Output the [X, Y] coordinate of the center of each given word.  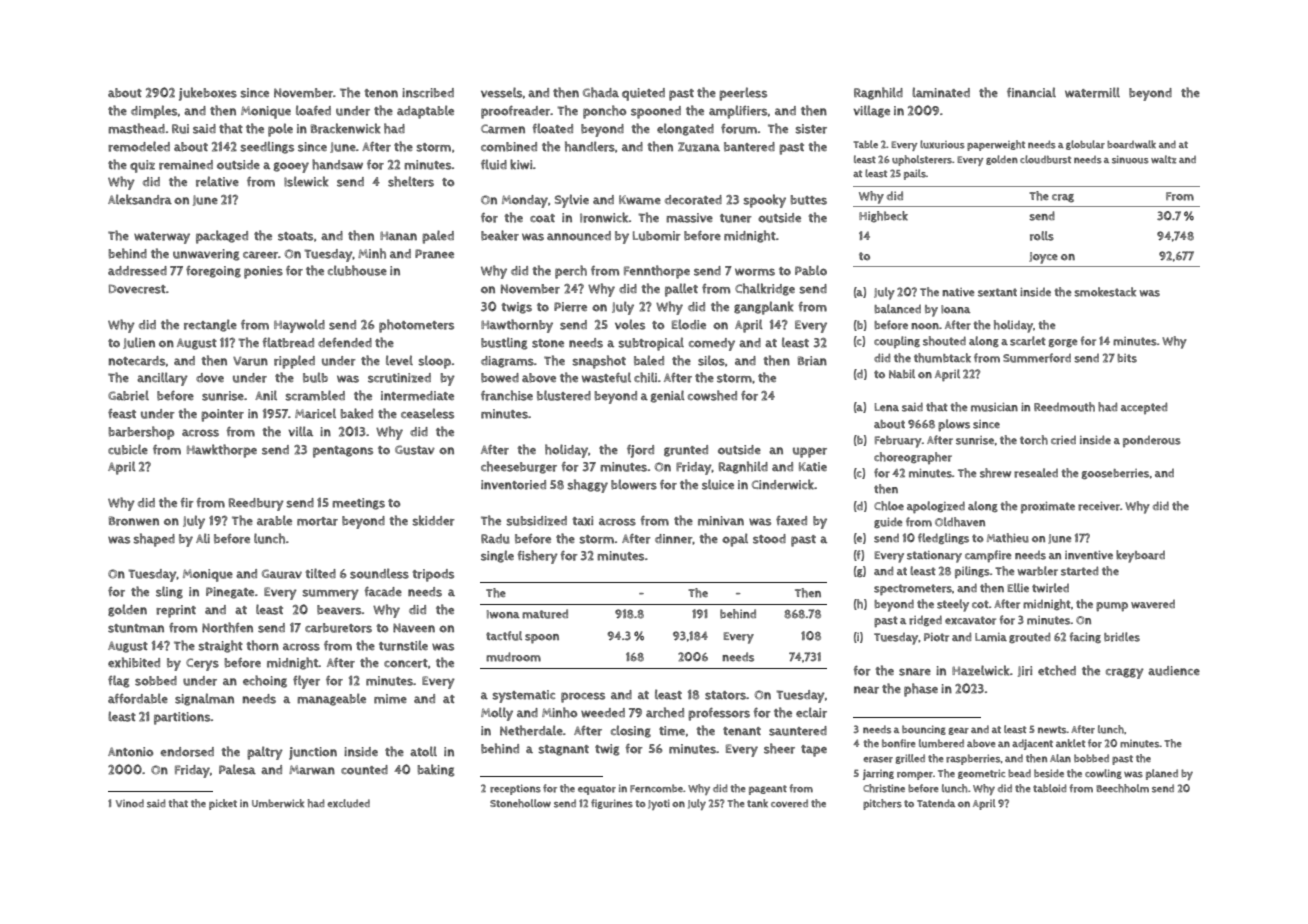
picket [223, 804]
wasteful [606, 377]
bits [1127, 358]
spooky [764, 201]
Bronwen [134, 521]
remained [186, 165]
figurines [612, 804]
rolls [1042, 236]
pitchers [882, 804]
